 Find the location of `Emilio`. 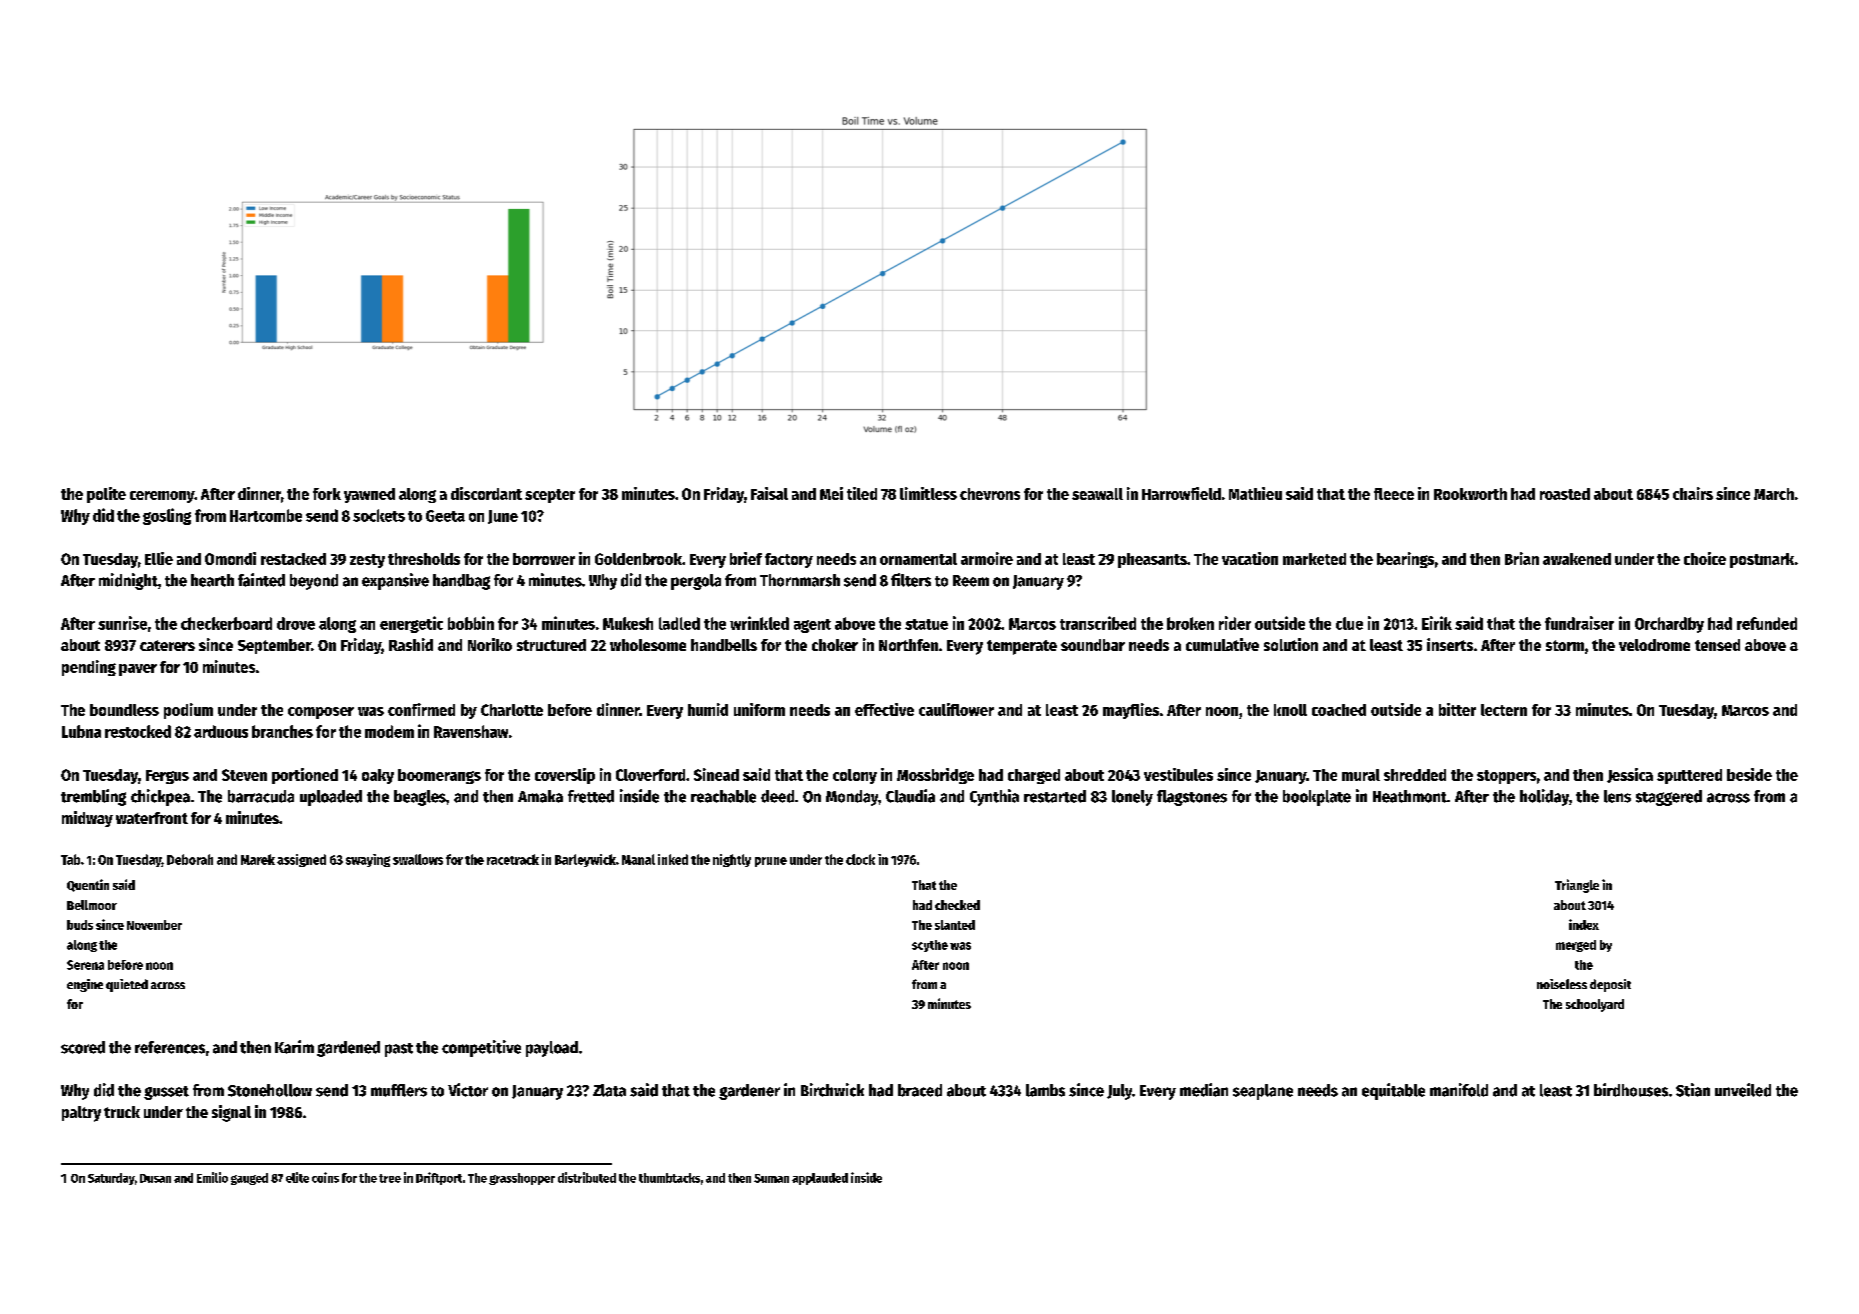

Emilio is located at coordinates (212, 1177).
